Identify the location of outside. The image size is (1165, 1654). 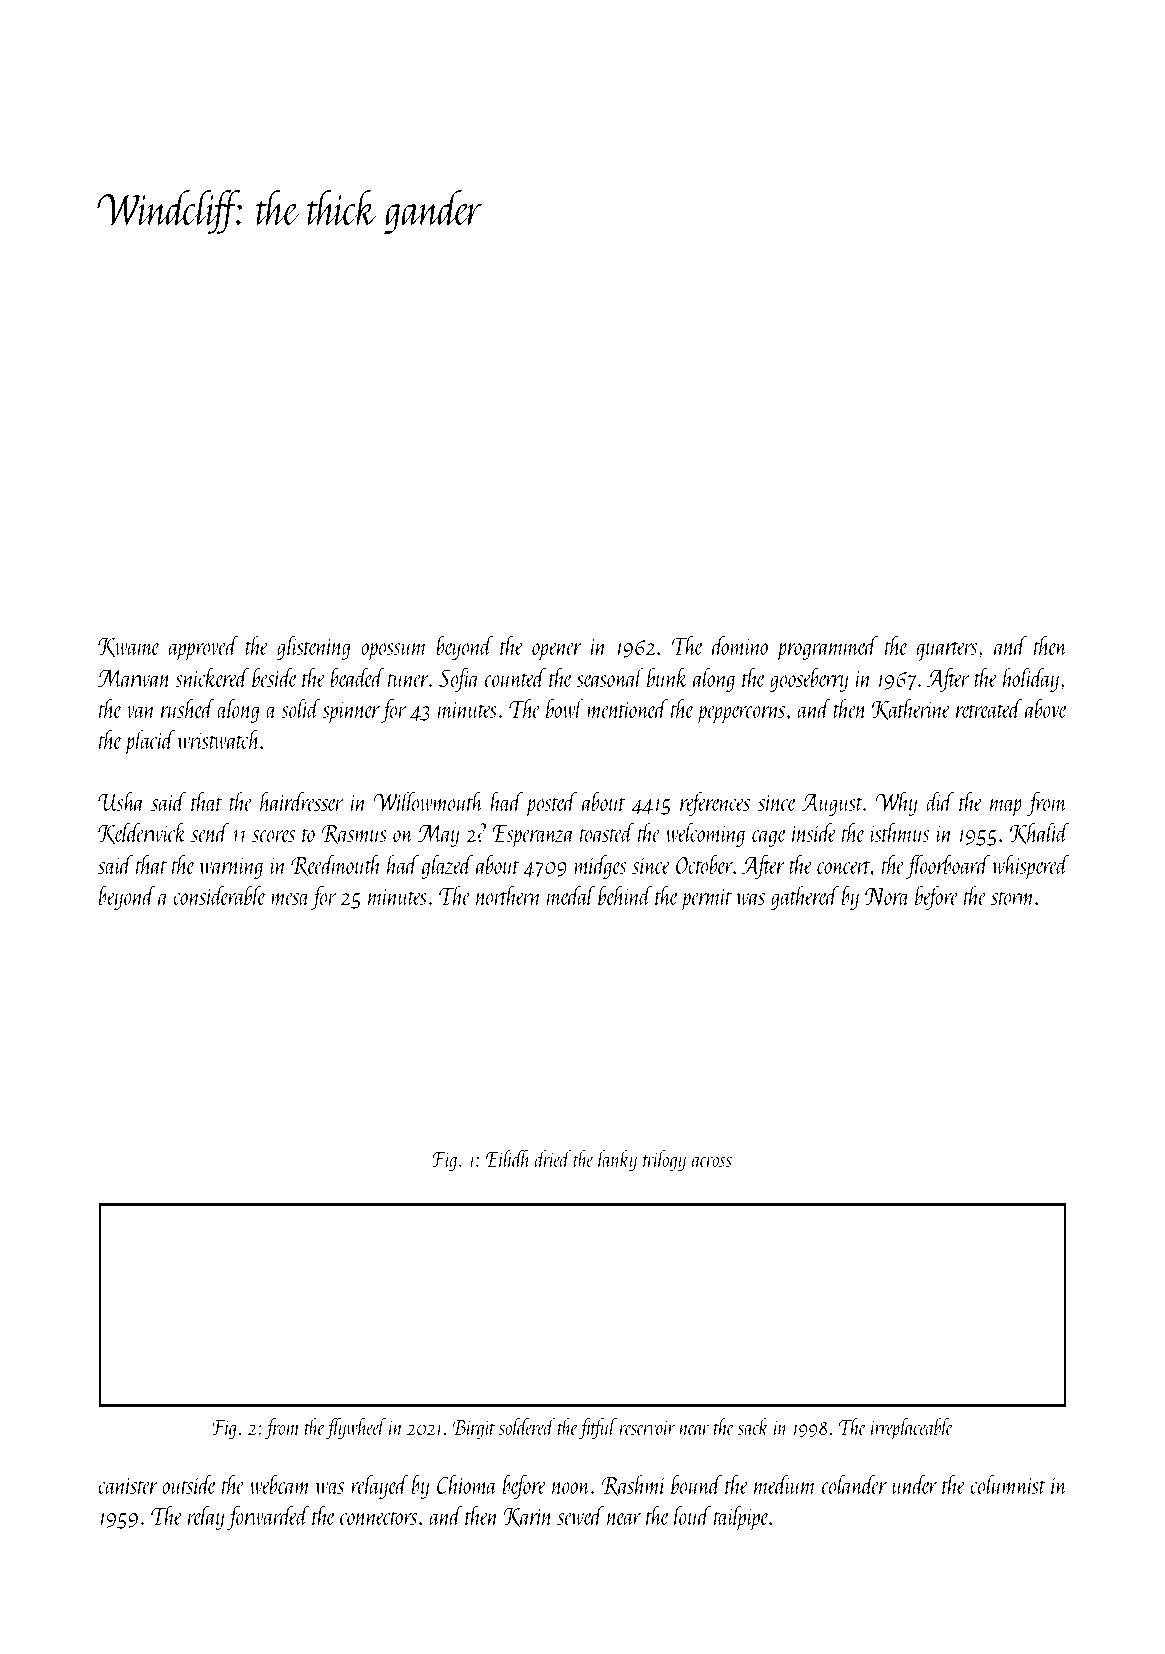
(189, 1484).
